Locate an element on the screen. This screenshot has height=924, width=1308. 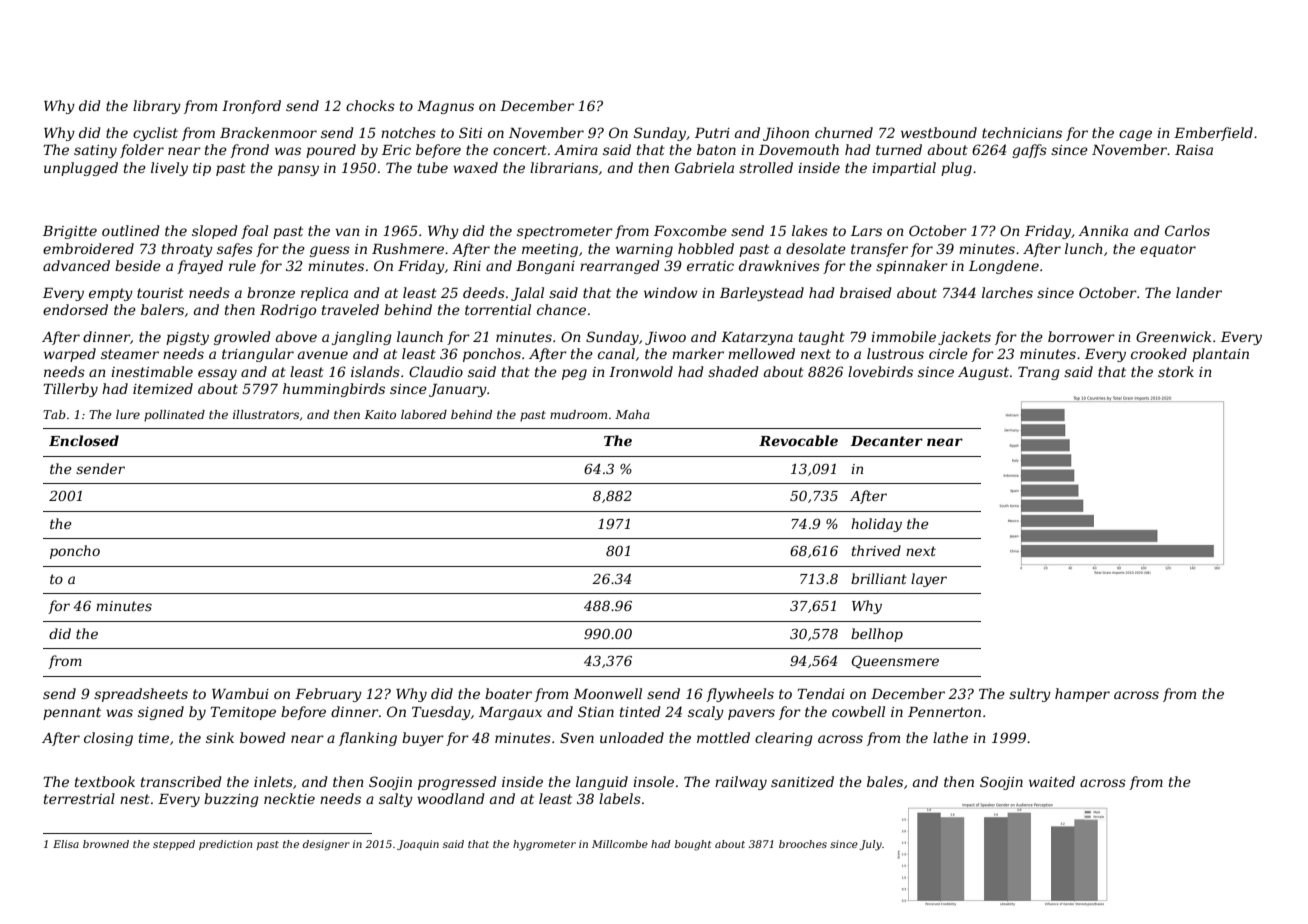
Magnus is located at coordinates (445, 107).
